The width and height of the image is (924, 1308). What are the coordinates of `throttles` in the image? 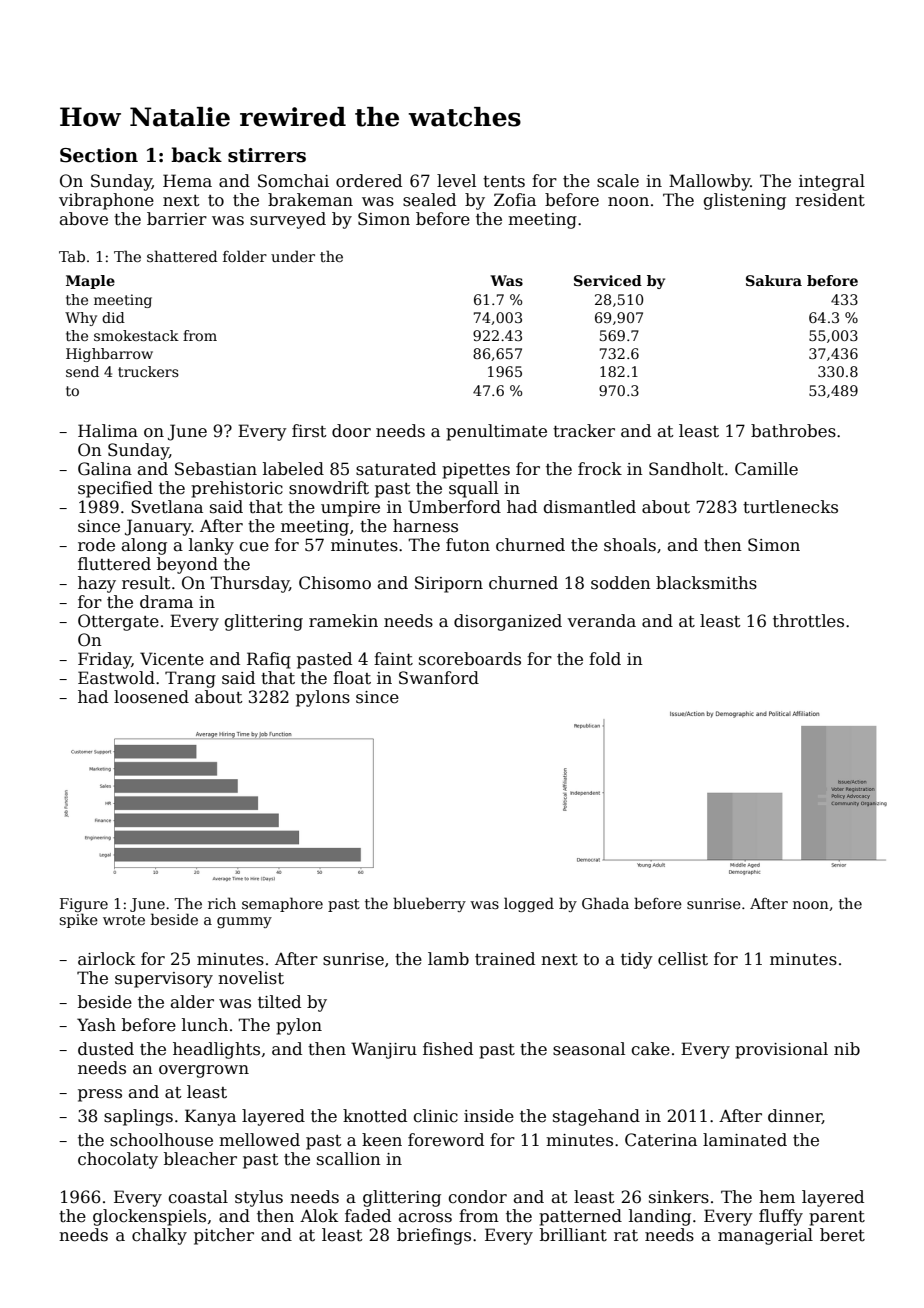 It's located at (808, 621).
